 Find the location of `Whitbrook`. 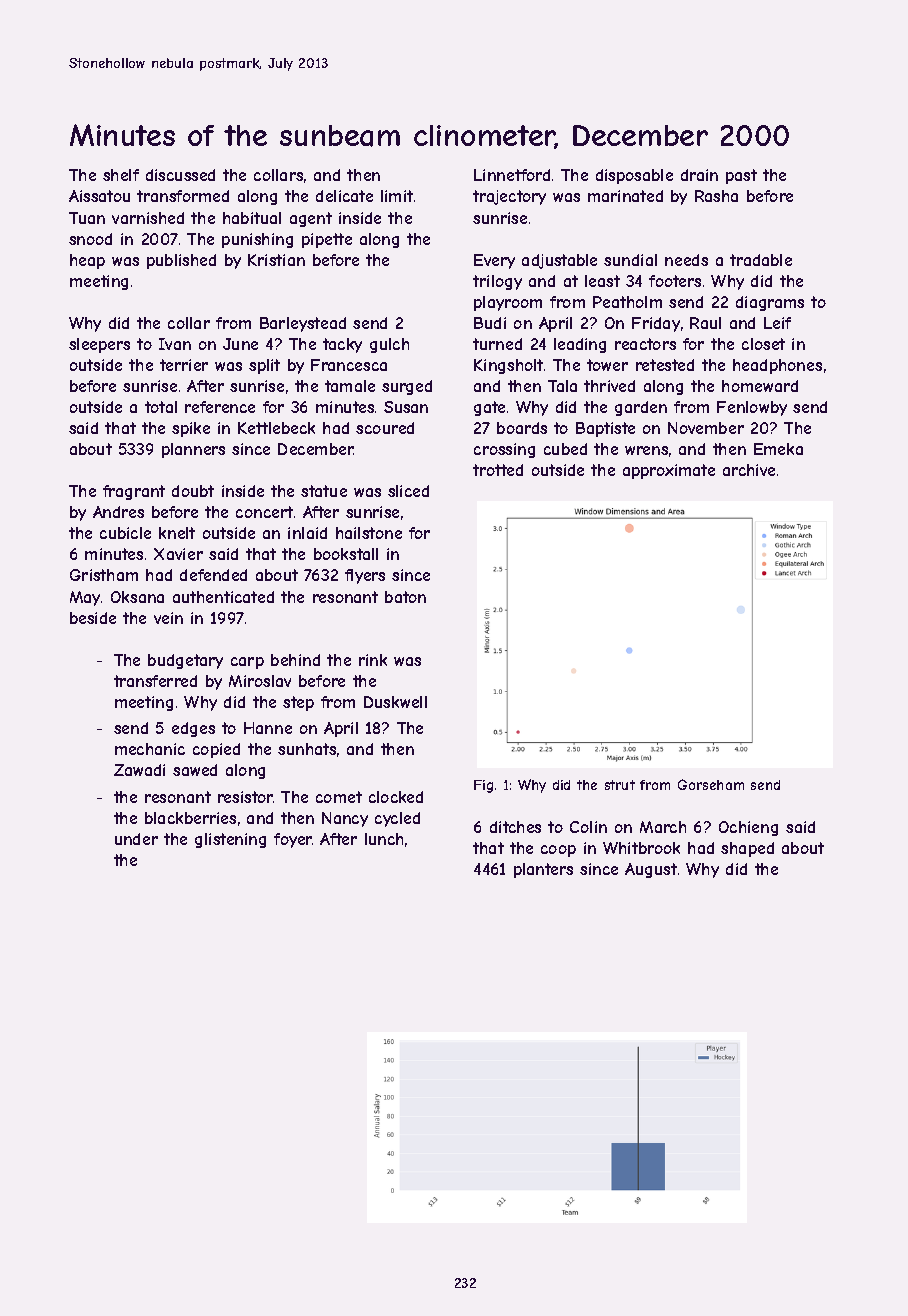

Whitbrook is located at coordinates (641, 848).
